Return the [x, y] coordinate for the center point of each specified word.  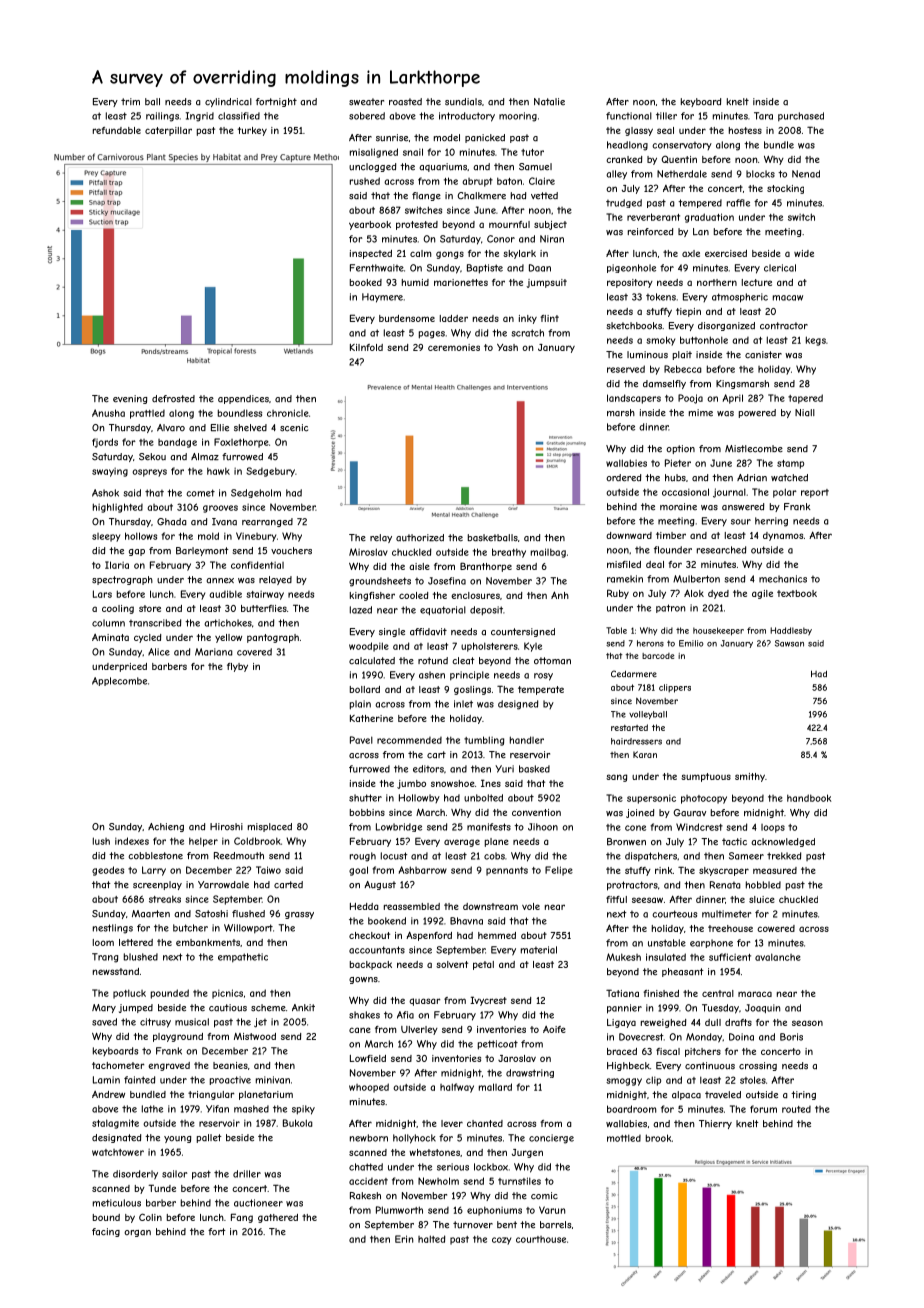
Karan [645, 754]
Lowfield [368, 1058]
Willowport [248, 929]
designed [518, 705]
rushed [365, 181]
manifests [489, 827]
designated [116, 1138]
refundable [117, 130]
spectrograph [122, 580]
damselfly [664, 384]
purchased [801, 117]
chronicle [288, 413]
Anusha [108, 413]
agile [762, 594]
